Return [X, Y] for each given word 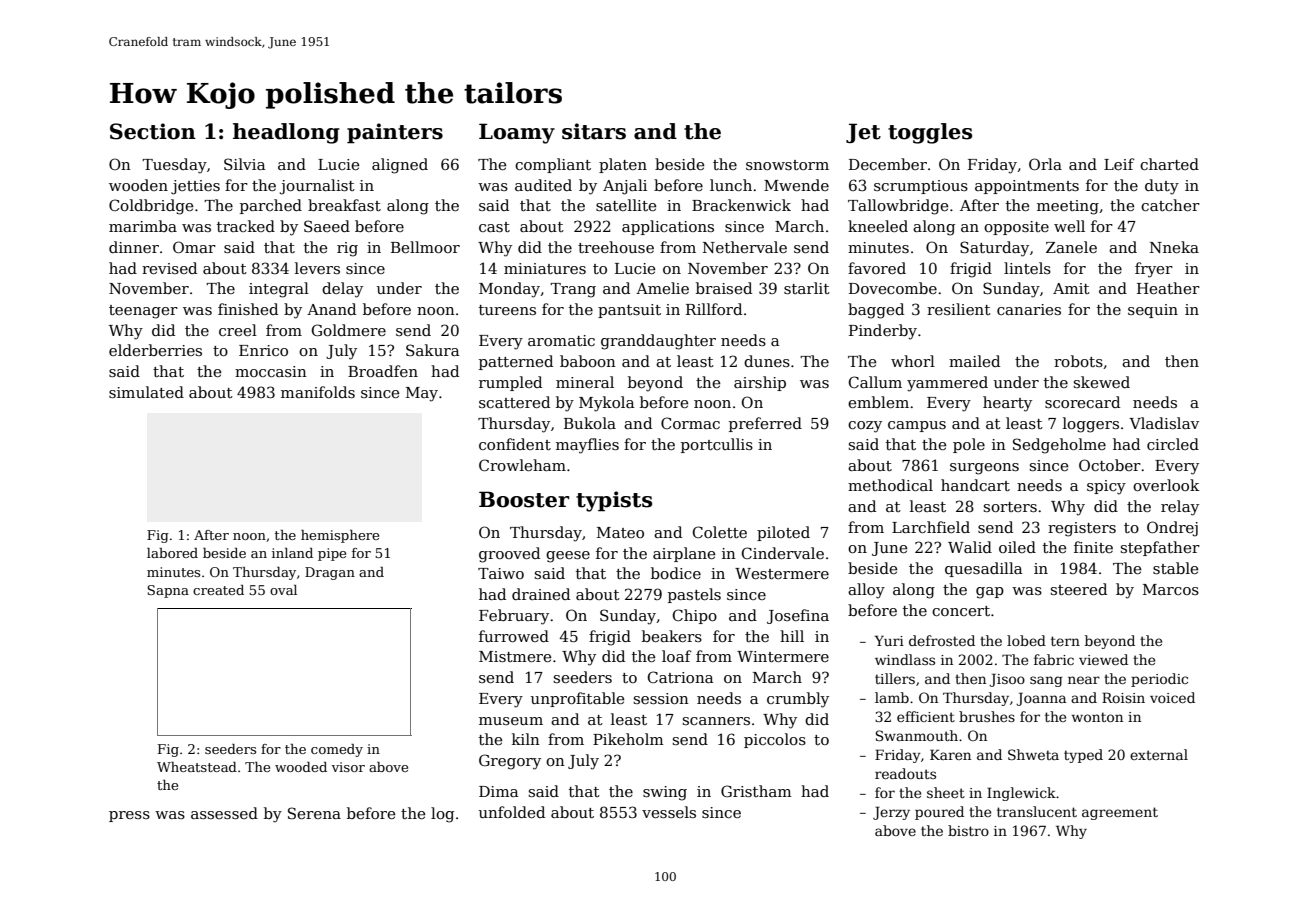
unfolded [512, 812]
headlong [286, 133]
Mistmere [515, 656]
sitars [594, 131]
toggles [930, 133]
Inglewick [1021, 794]
